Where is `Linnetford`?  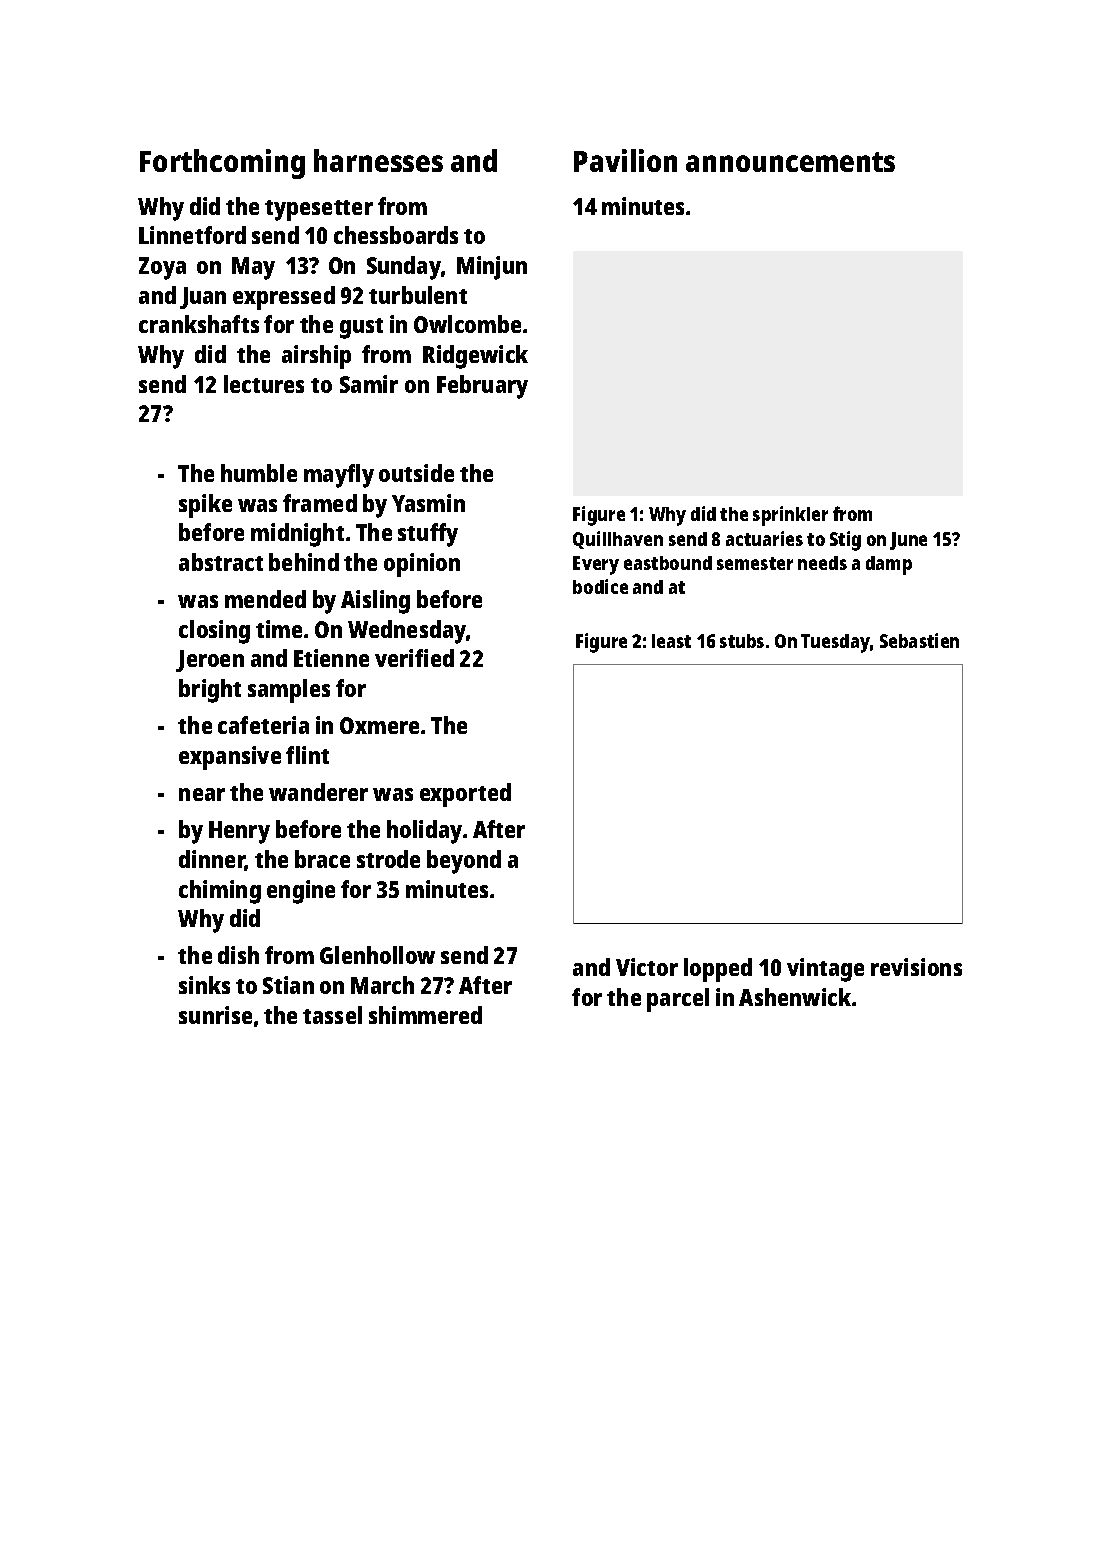 Linnetford is located at coordinates (192, 235).
